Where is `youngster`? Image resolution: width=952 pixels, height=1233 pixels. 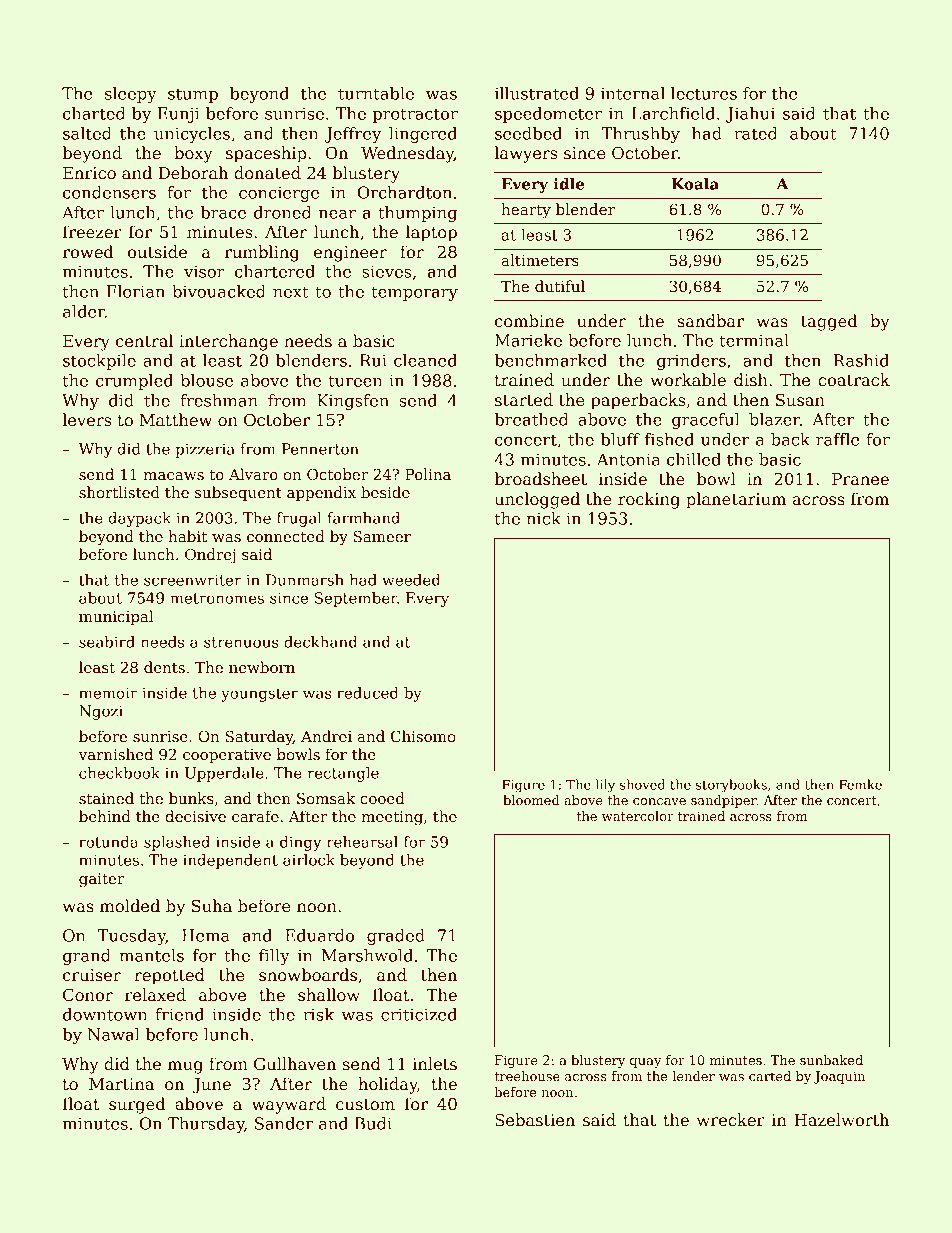 youngster is located at coordinates (259, 695).
